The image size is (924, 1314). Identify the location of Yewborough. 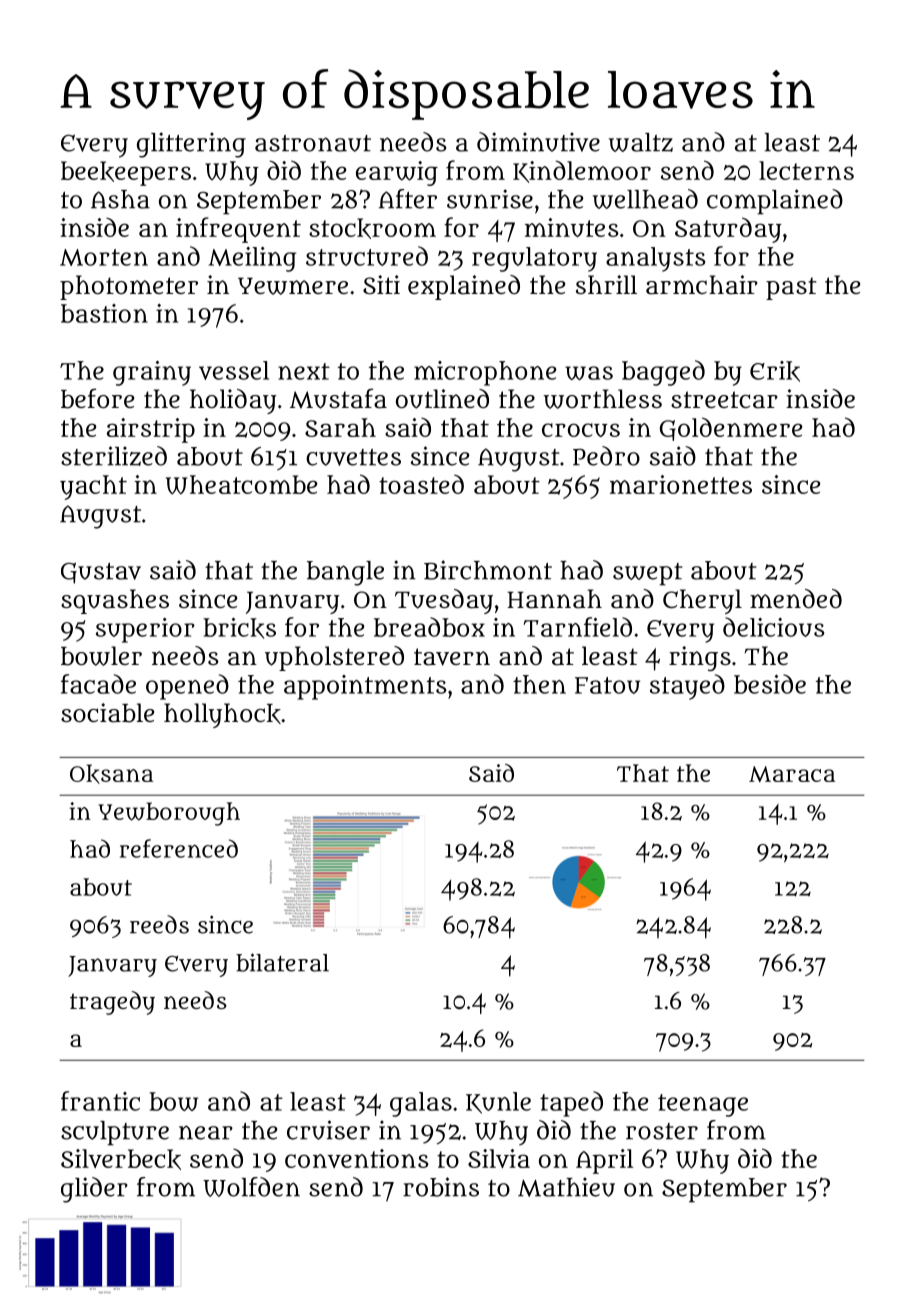
(169, 814).
